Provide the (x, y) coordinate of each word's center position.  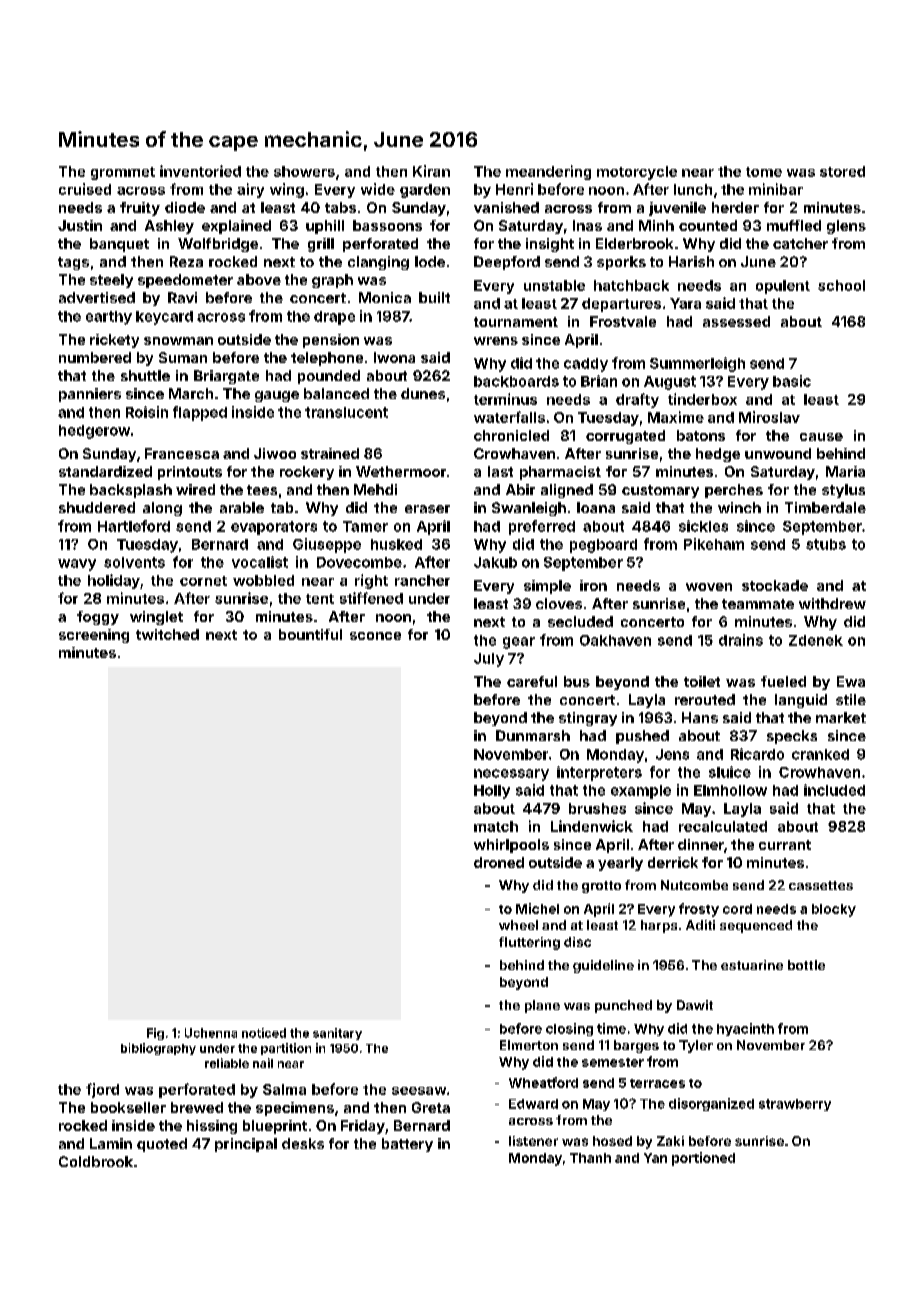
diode (185, 207)
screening (94, 636)
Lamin (111, 1143)
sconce (375, 636)
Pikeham (714, 544)
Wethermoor (401, 471)
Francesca (182, 453)
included (834, 790)
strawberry (795, 1105)
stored (842, 171)
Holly (492, 792)
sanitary (337, 1034)
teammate (758, 604)
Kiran (431, 171)
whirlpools (511, 846)
